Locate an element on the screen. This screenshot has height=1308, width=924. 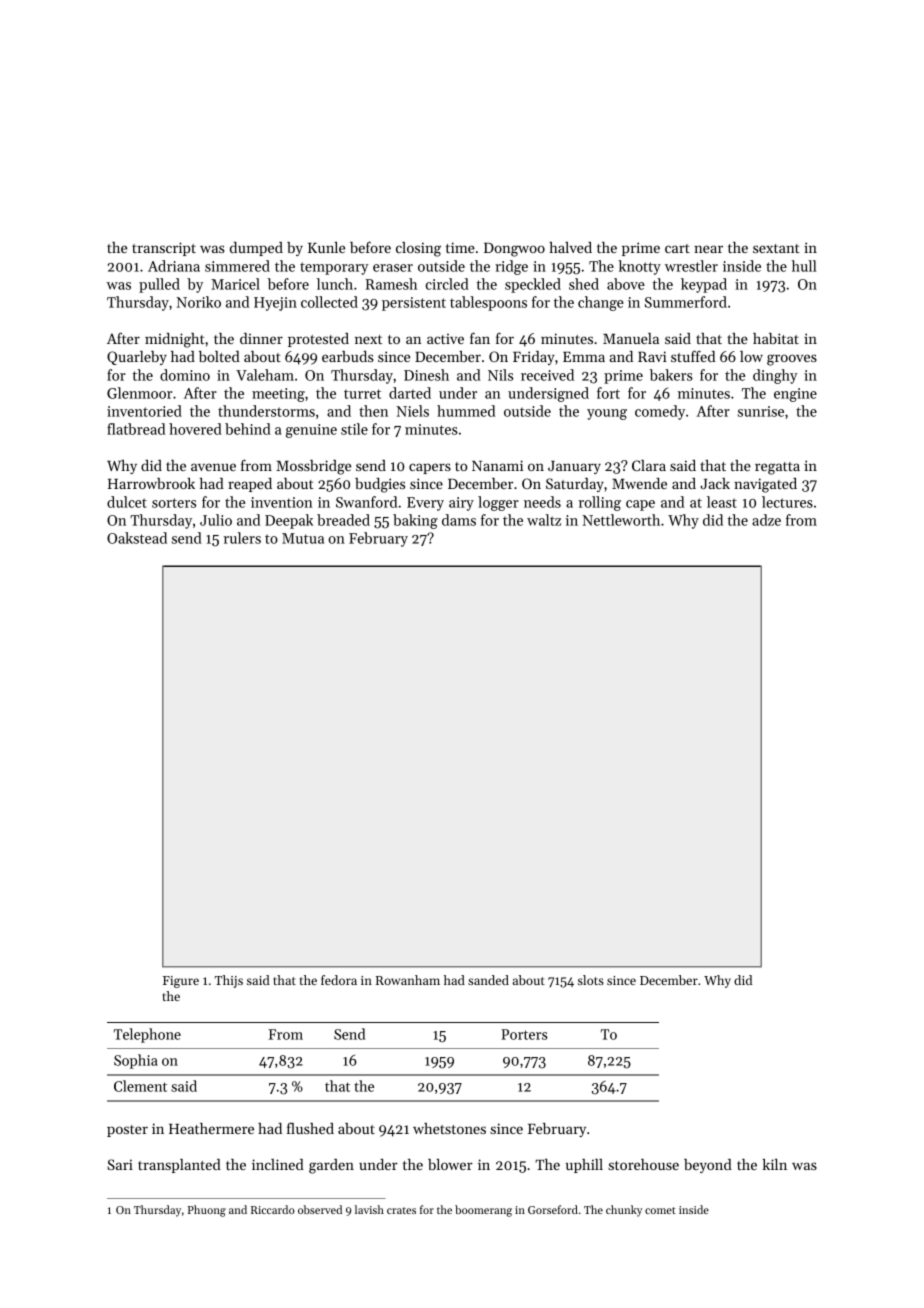
near is located at coordinates (708, 249).
